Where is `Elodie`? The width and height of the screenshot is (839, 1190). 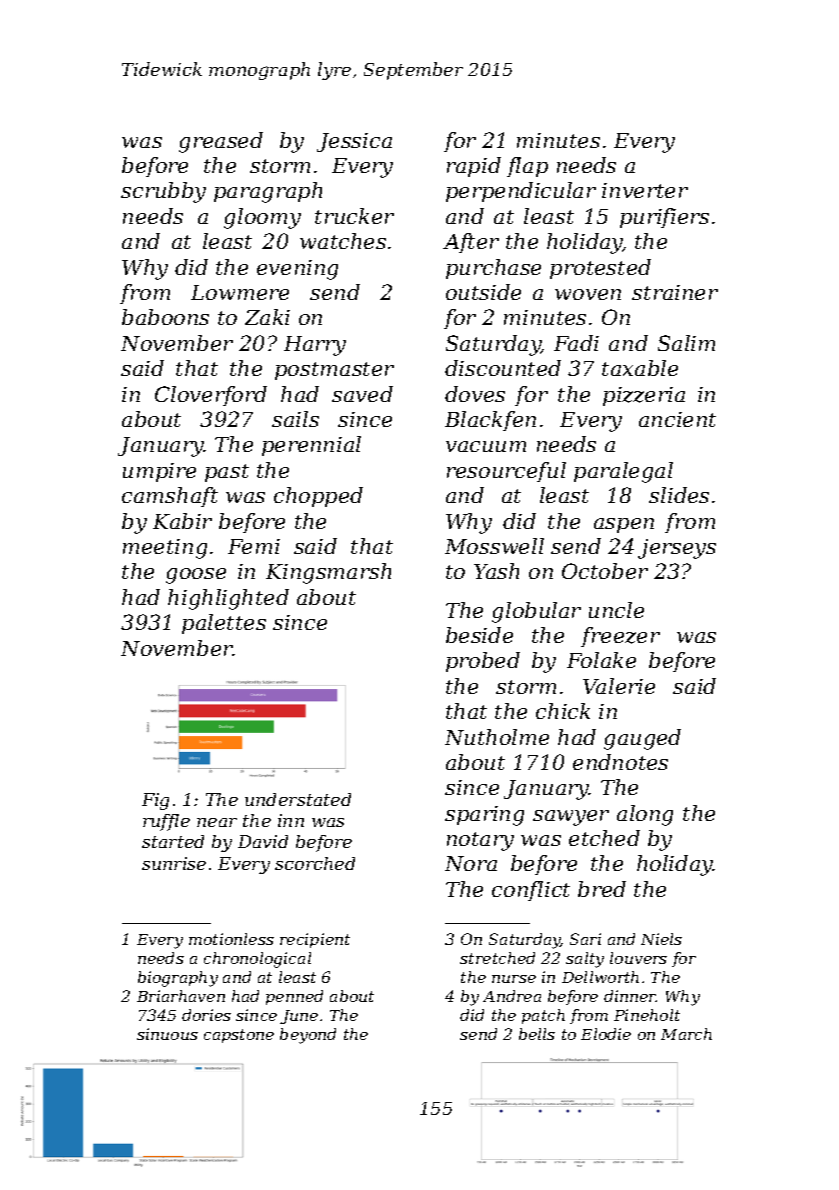 Elodie is located at coordinates (606, 1034).
